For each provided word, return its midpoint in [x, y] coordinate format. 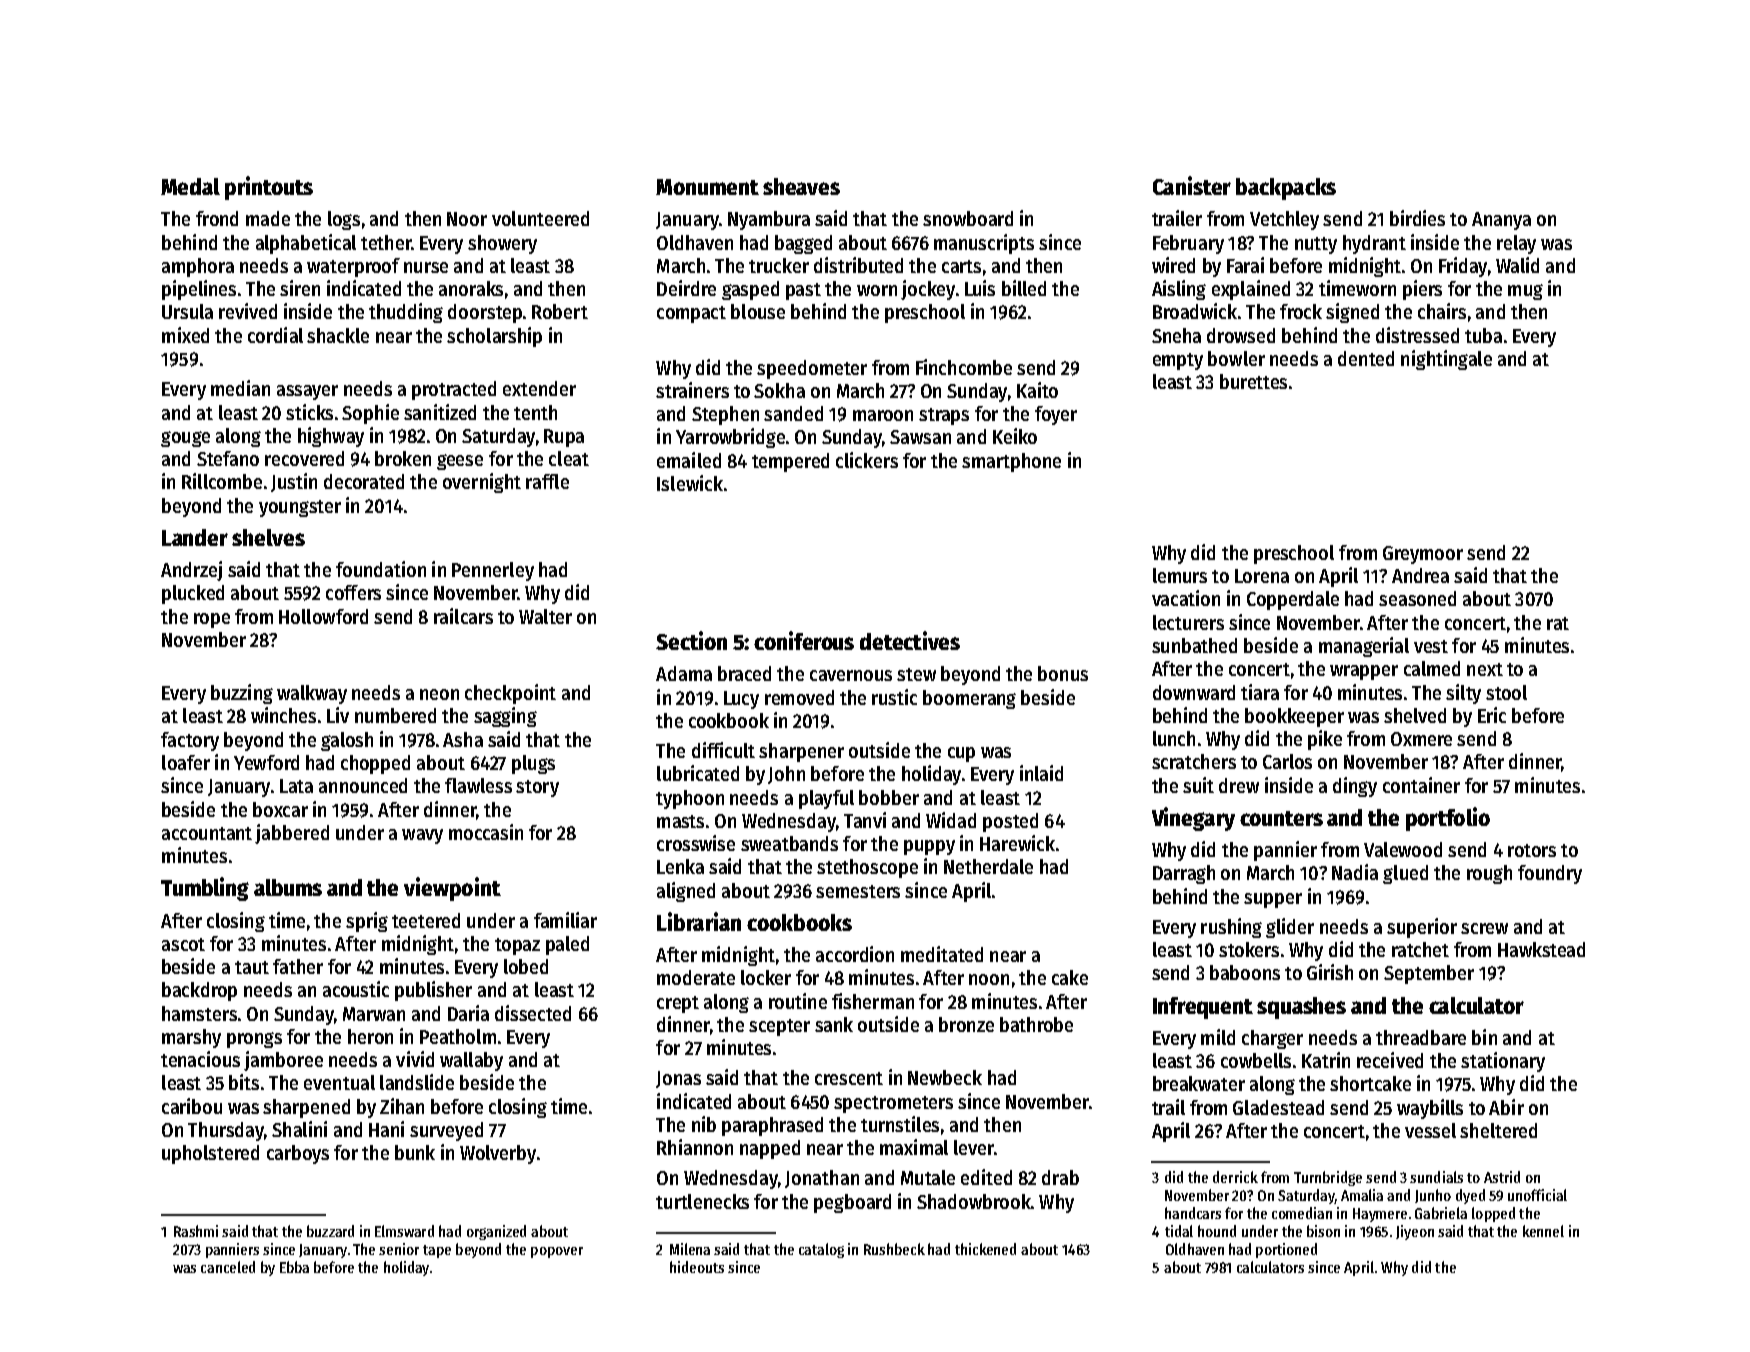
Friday [1463, 267]
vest [1431, 646]
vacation [1186, 598]
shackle [338, 335]
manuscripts [984, 244]
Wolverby [498, 1154]
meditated [942, 954]
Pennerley [493, 571]
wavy [422, 836]
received [1390, 1060]
